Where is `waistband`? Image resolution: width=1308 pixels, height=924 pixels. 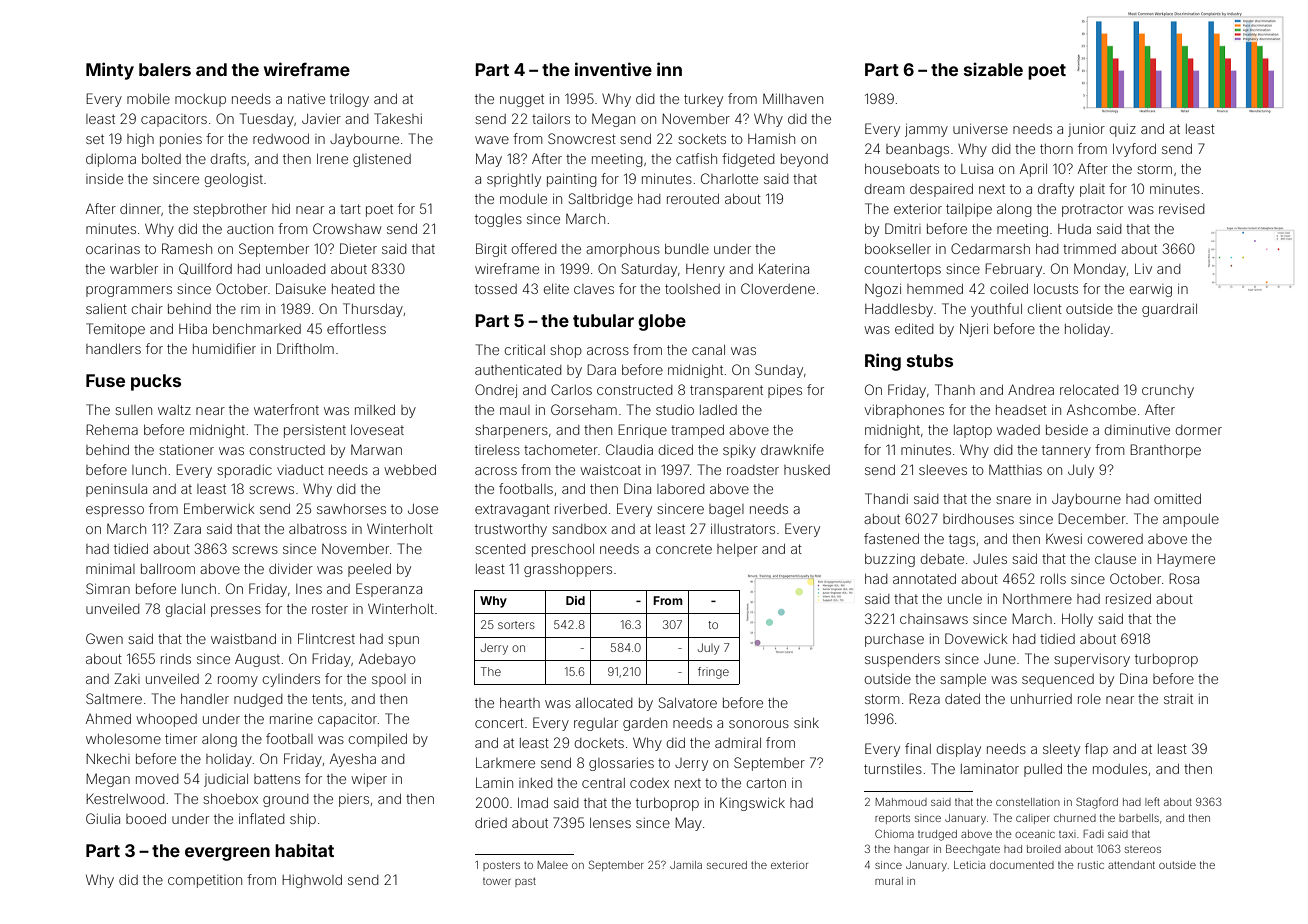
waistband is located at coordinates (243, 639).
